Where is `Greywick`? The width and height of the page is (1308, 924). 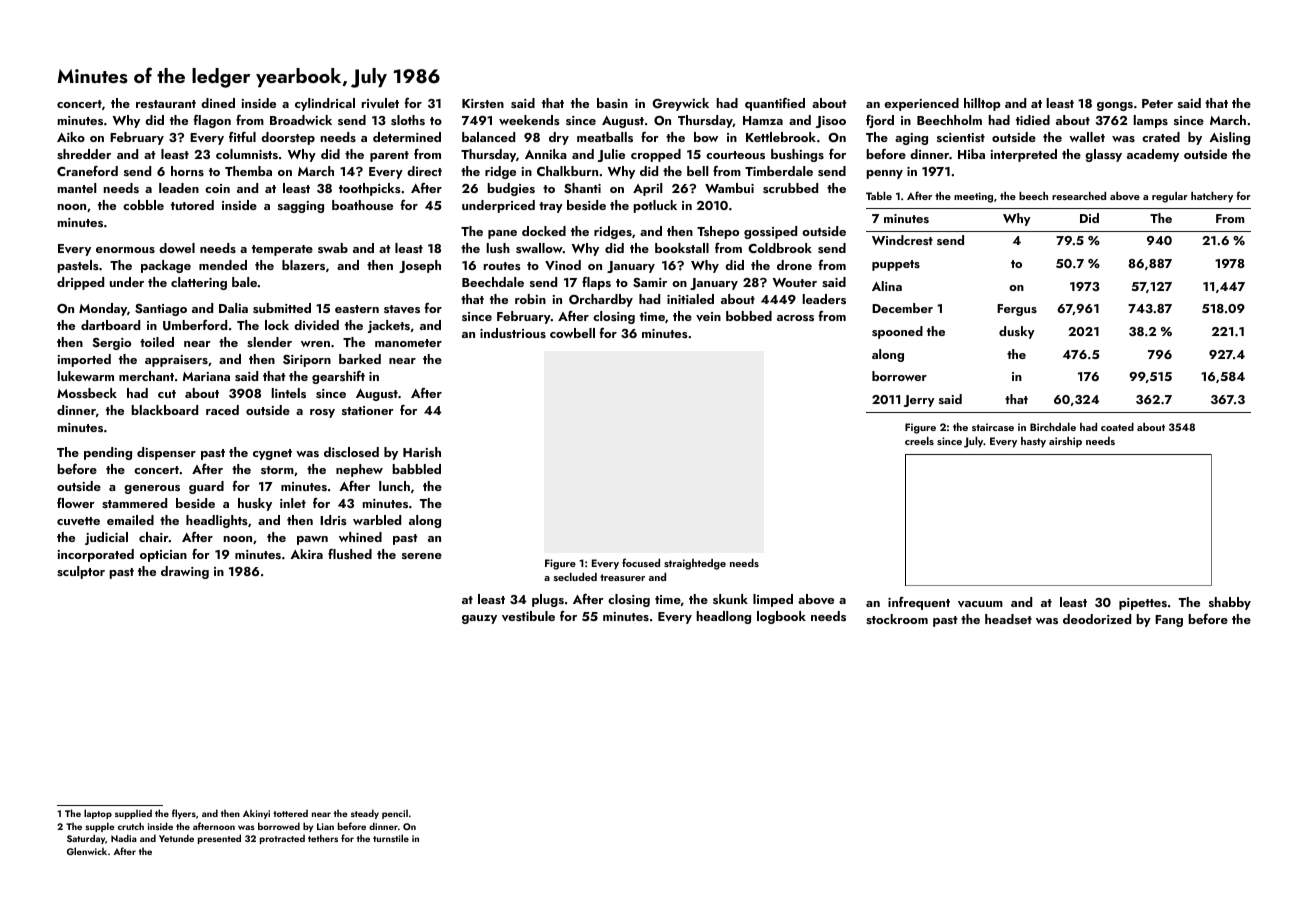
Greywick is located at coordinates (680, 104).
